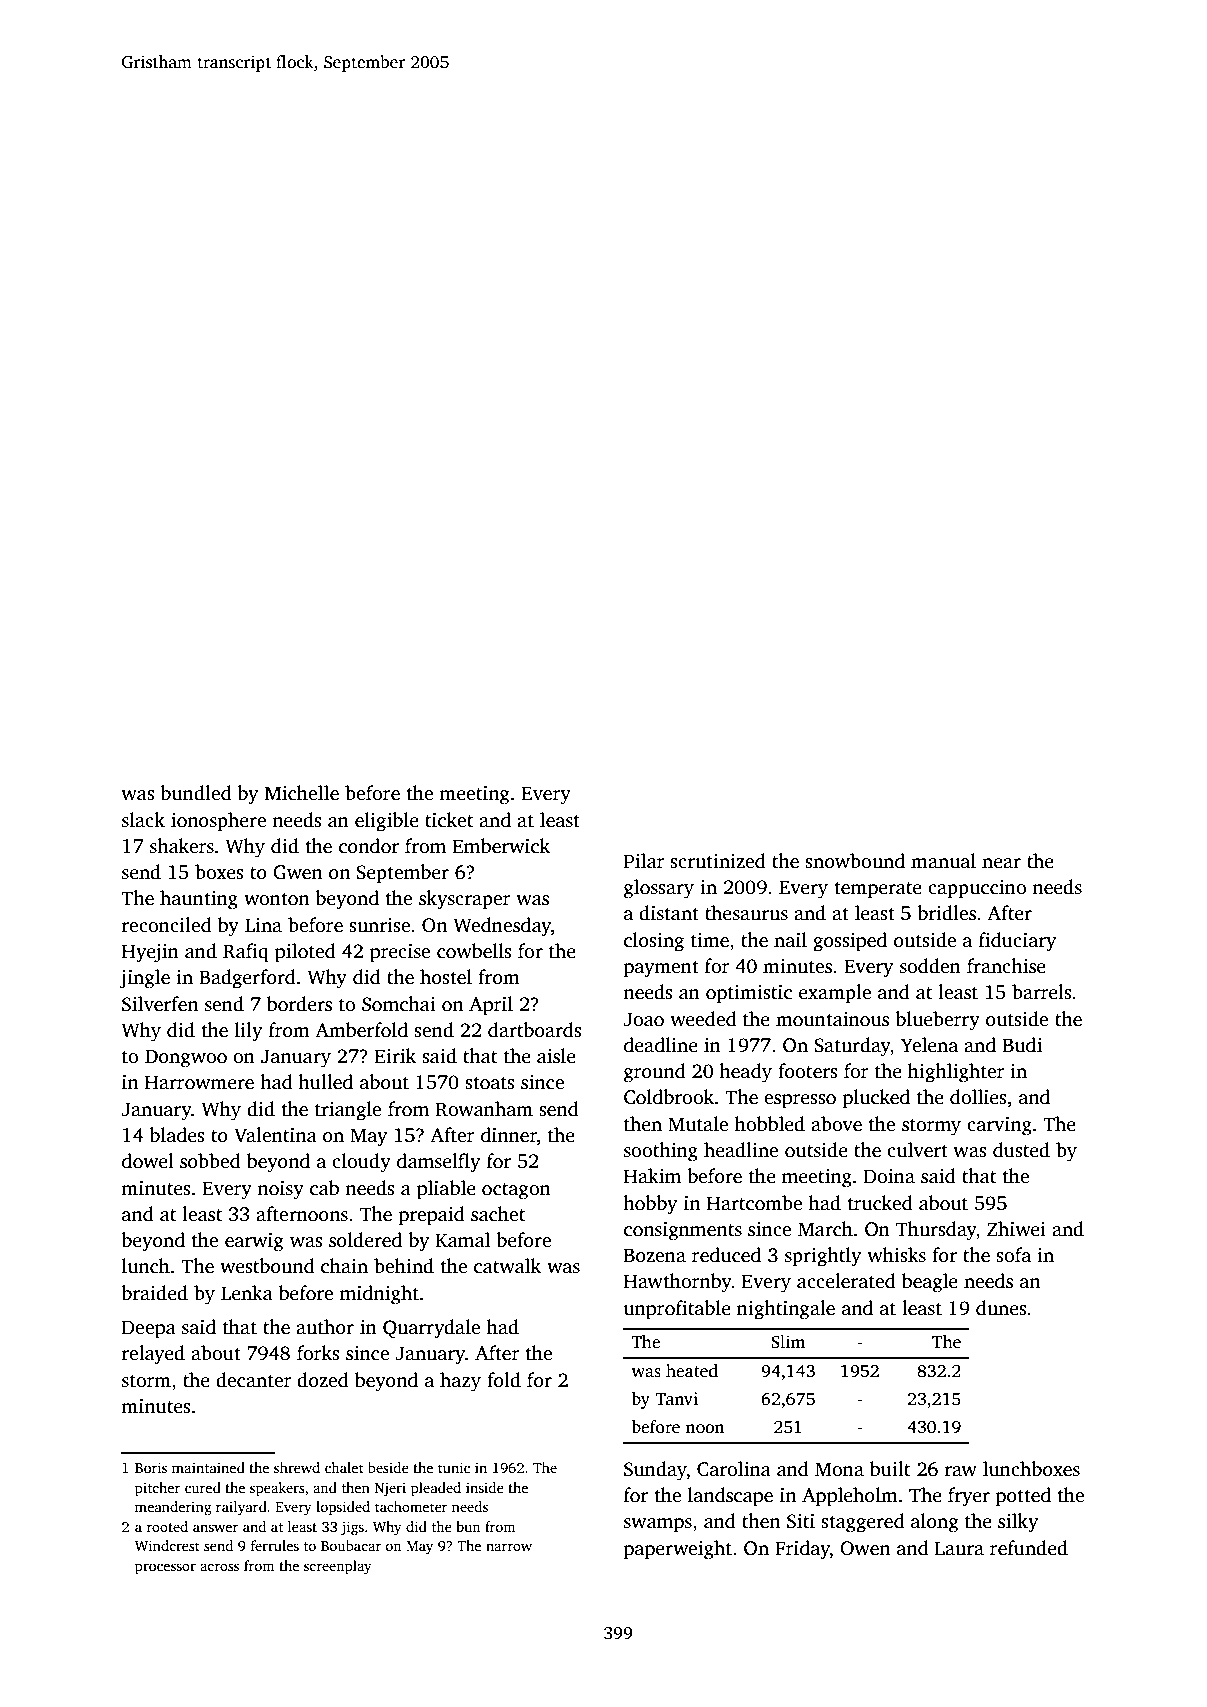 This screenshot has width=1207, height=1707. What do you see at coordinates (165, 1568) in the screenshot?
I see `processor` at bounding box center [165, 1568].
